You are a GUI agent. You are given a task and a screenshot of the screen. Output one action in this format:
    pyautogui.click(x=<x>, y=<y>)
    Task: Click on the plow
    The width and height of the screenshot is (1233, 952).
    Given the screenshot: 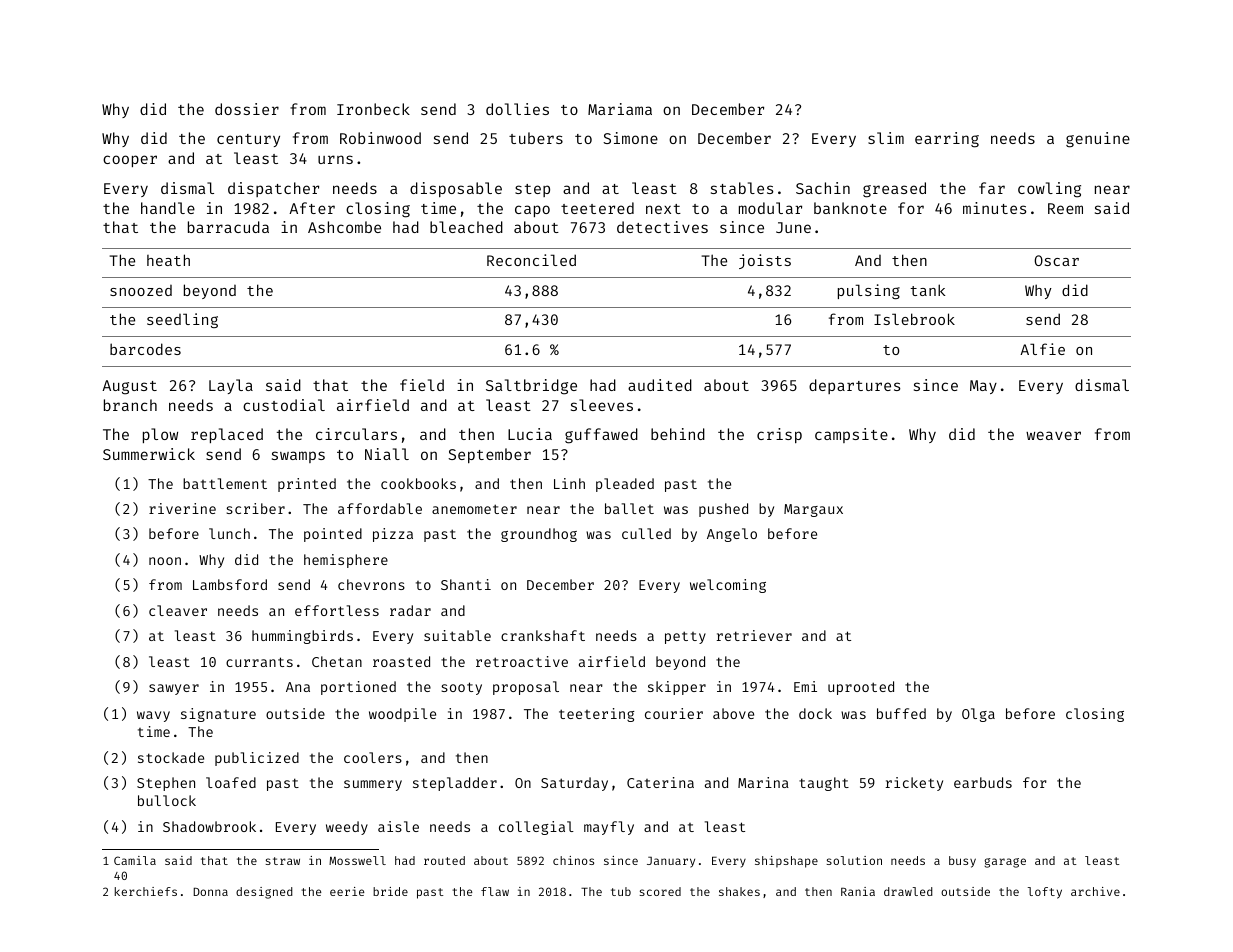 What is the action you would take?
    pyautogui.click(x=160, y=435)
